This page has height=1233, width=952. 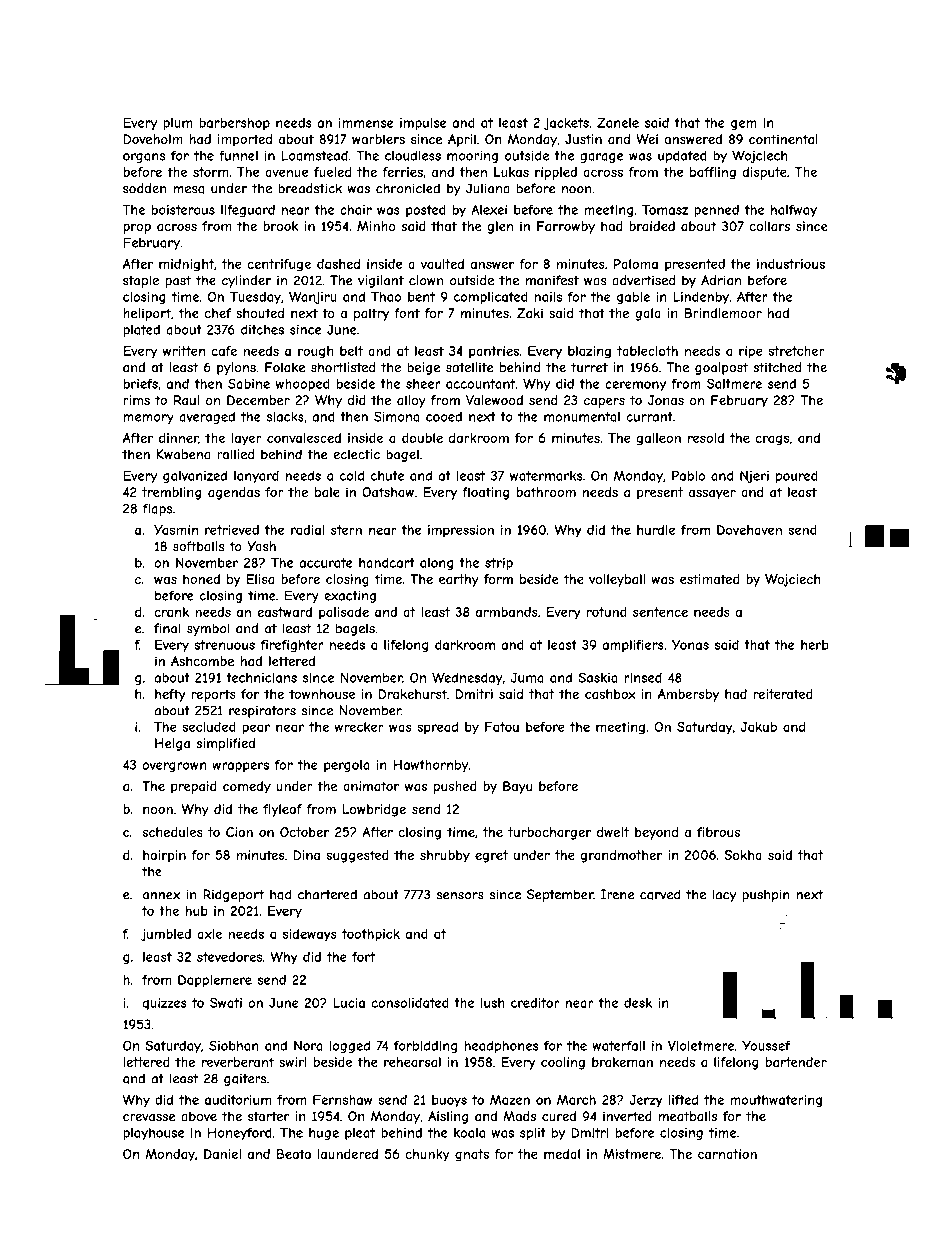 I want to click on chunky, so click(x=427, y=1155).
